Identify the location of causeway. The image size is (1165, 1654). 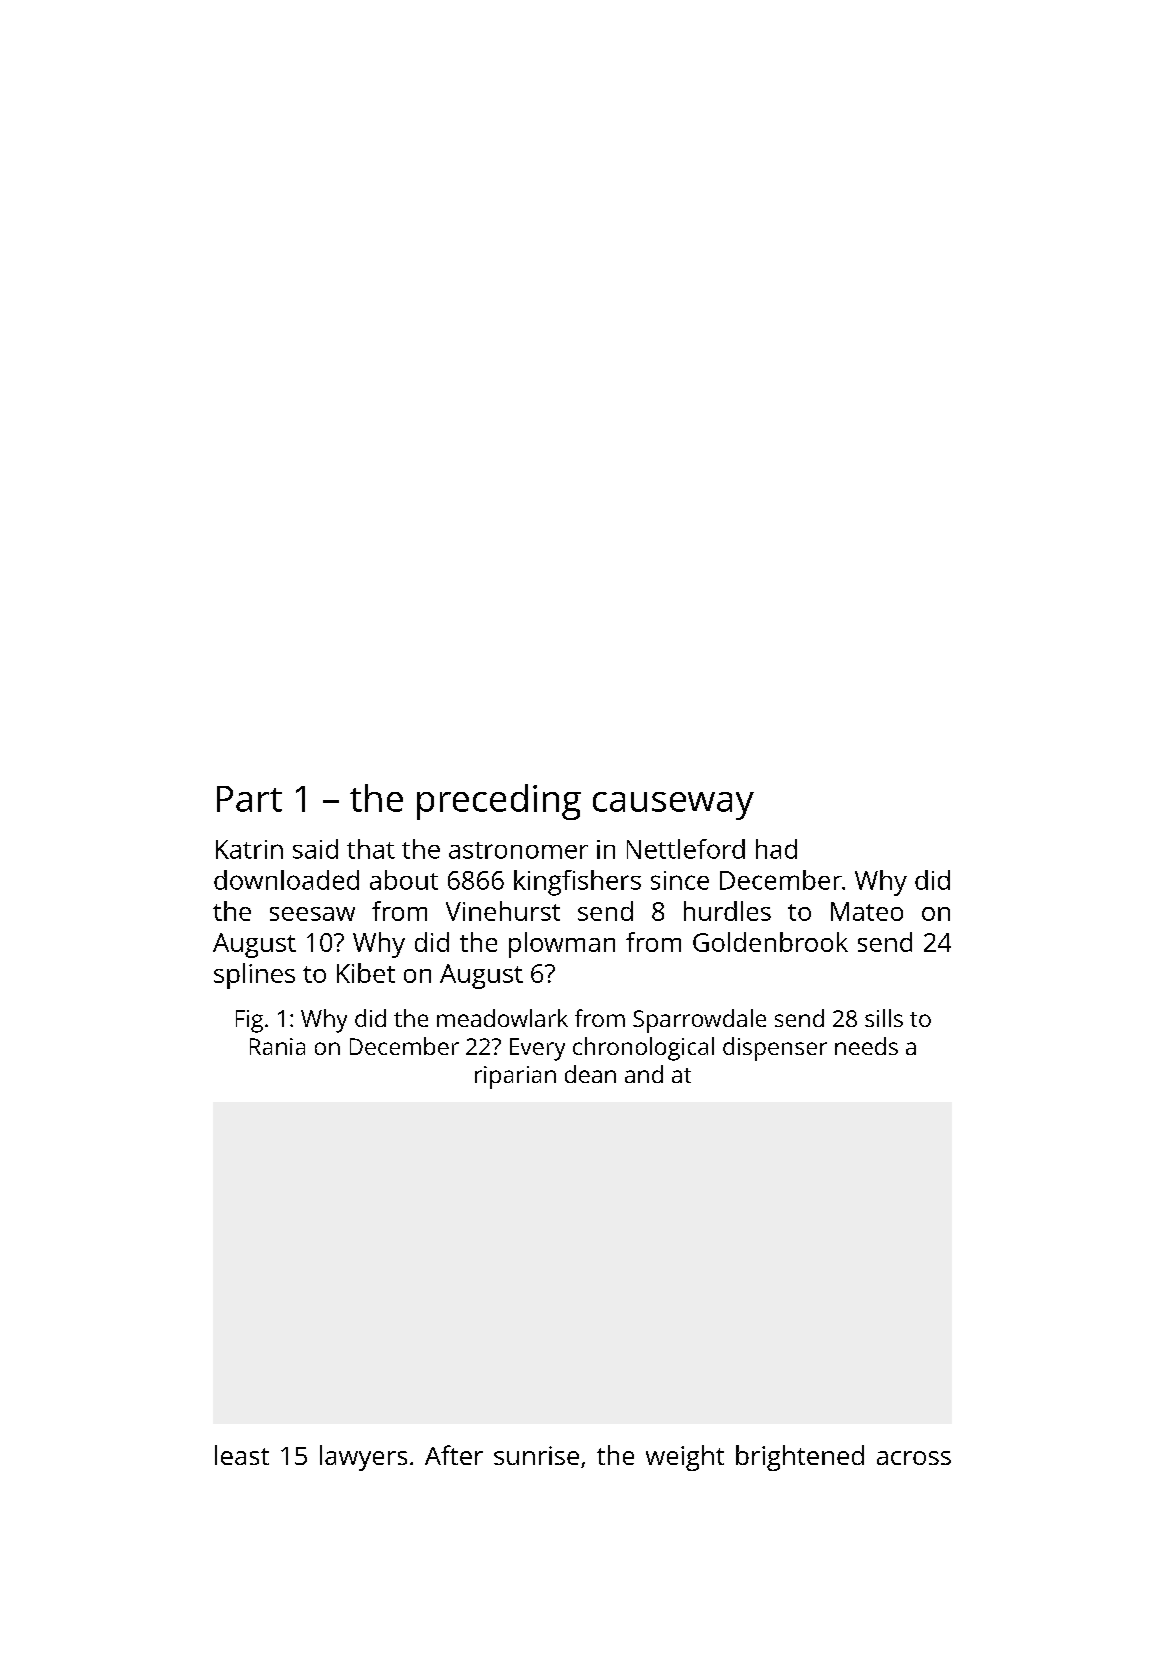
(673, 806).
